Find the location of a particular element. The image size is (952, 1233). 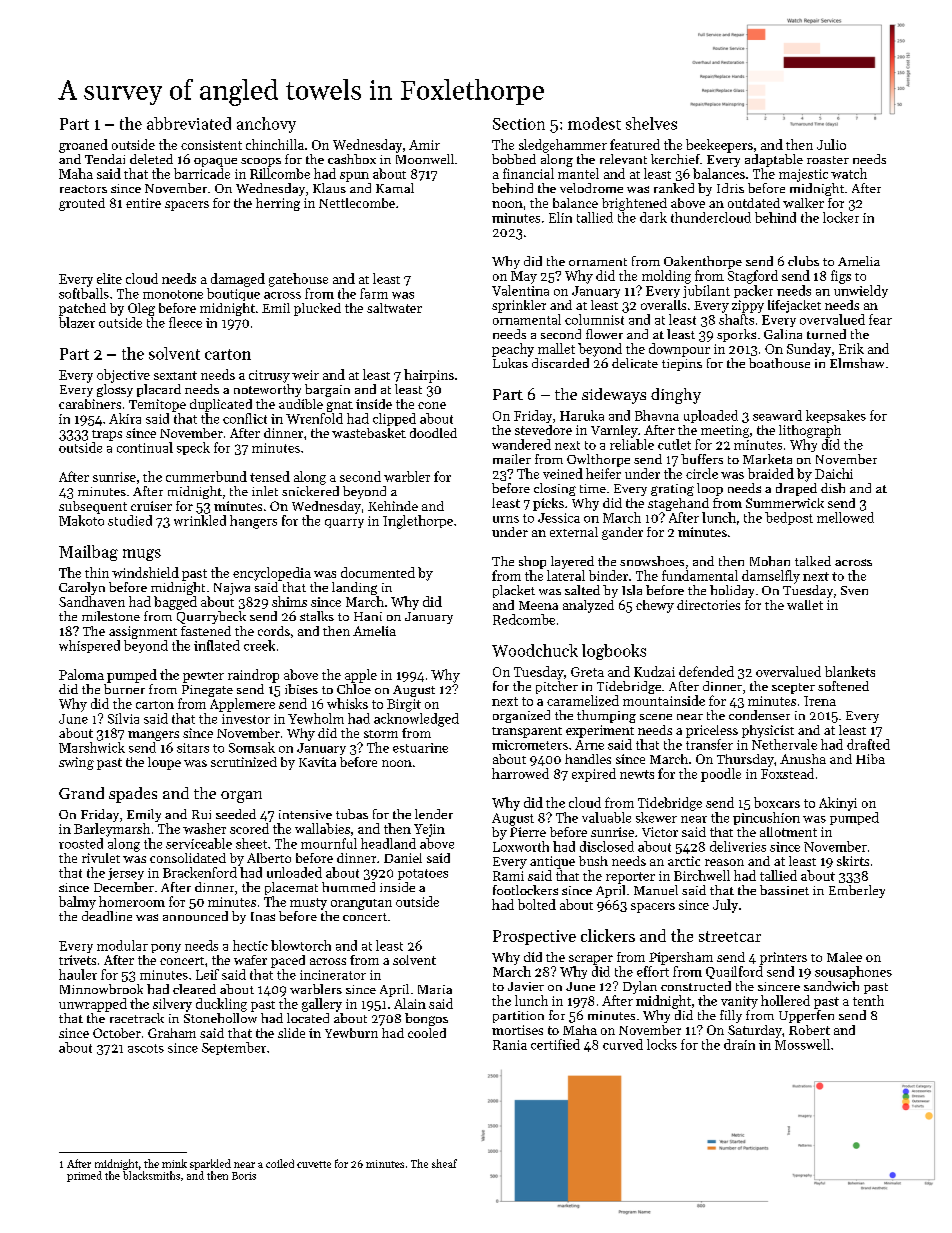

cummerbund is located at coordinates (206, 476).
